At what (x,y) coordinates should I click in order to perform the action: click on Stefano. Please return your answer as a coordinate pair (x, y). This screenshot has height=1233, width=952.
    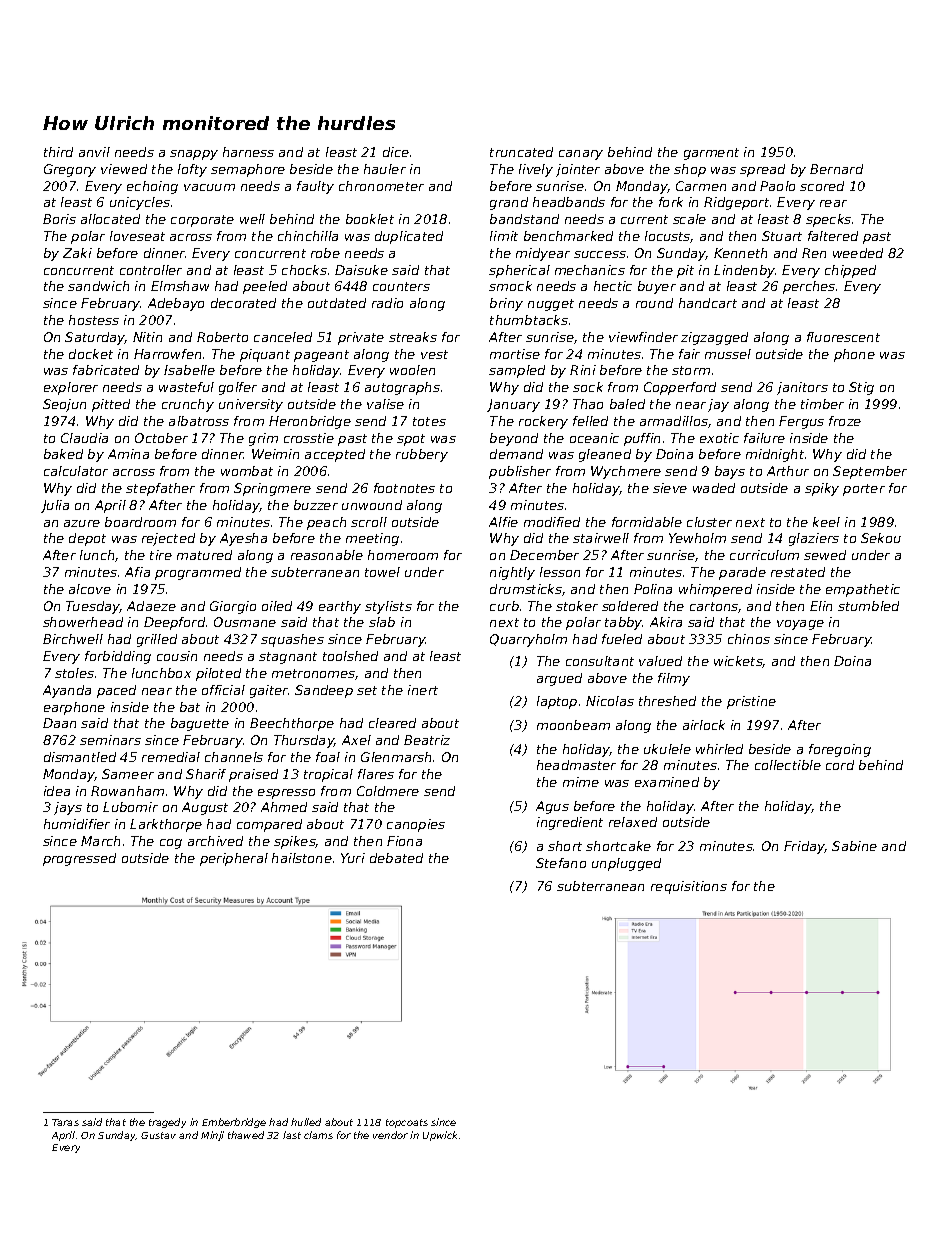
    Looking at the image, I should click on (561, 863).
